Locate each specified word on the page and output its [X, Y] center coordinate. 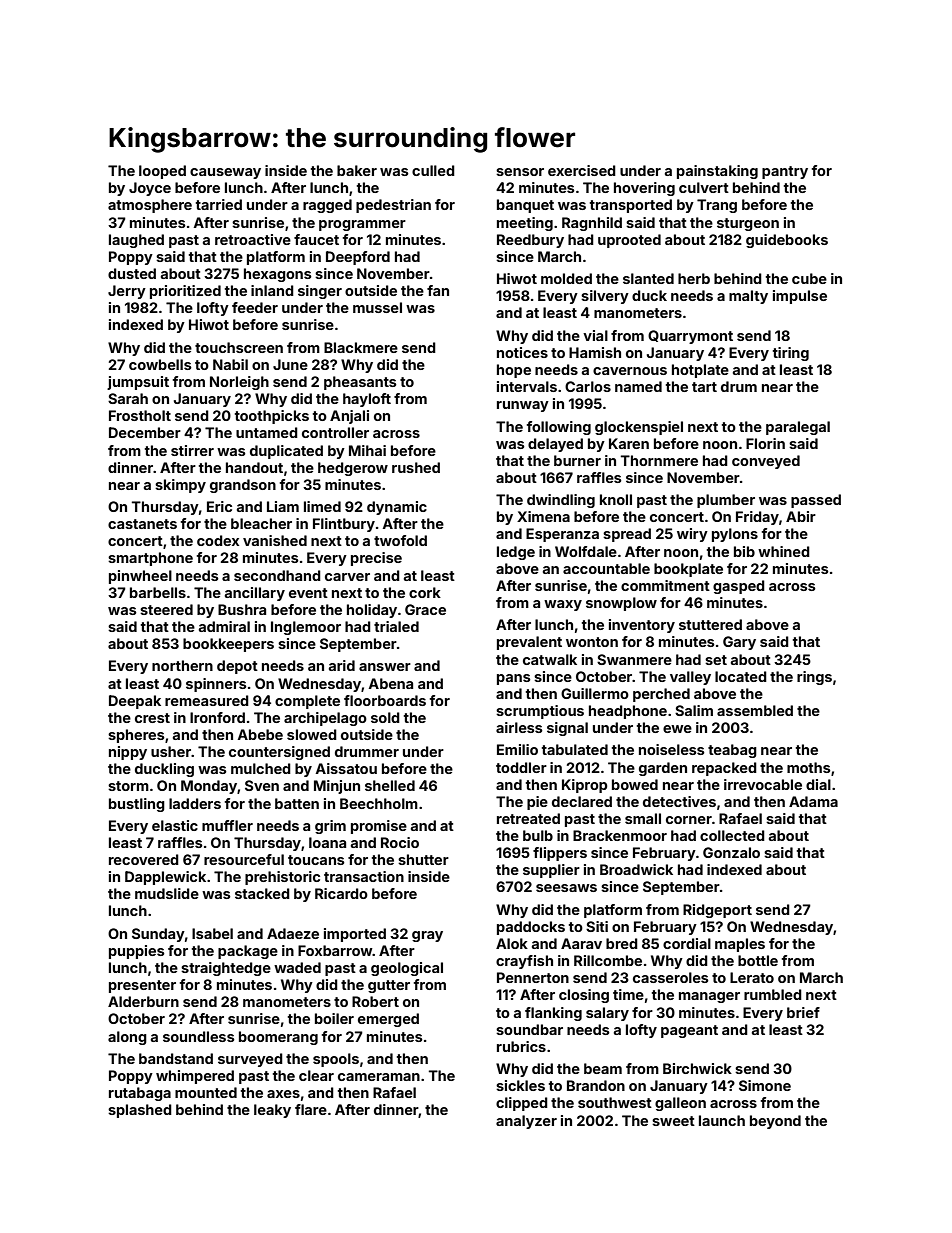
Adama [813, 801]
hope [514, 371]
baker [357, 170]
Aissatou [346, 768]
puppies [137, 952]
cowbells [160, 364]
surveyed [250, 1060]
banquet [525, 206]
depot [237, 667]
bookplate [688, 570]
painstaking [717, 172]
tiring [791, 354]
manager [709, 997]
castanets [142, 524]
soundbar [529, 1029]
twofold [400, 540]
